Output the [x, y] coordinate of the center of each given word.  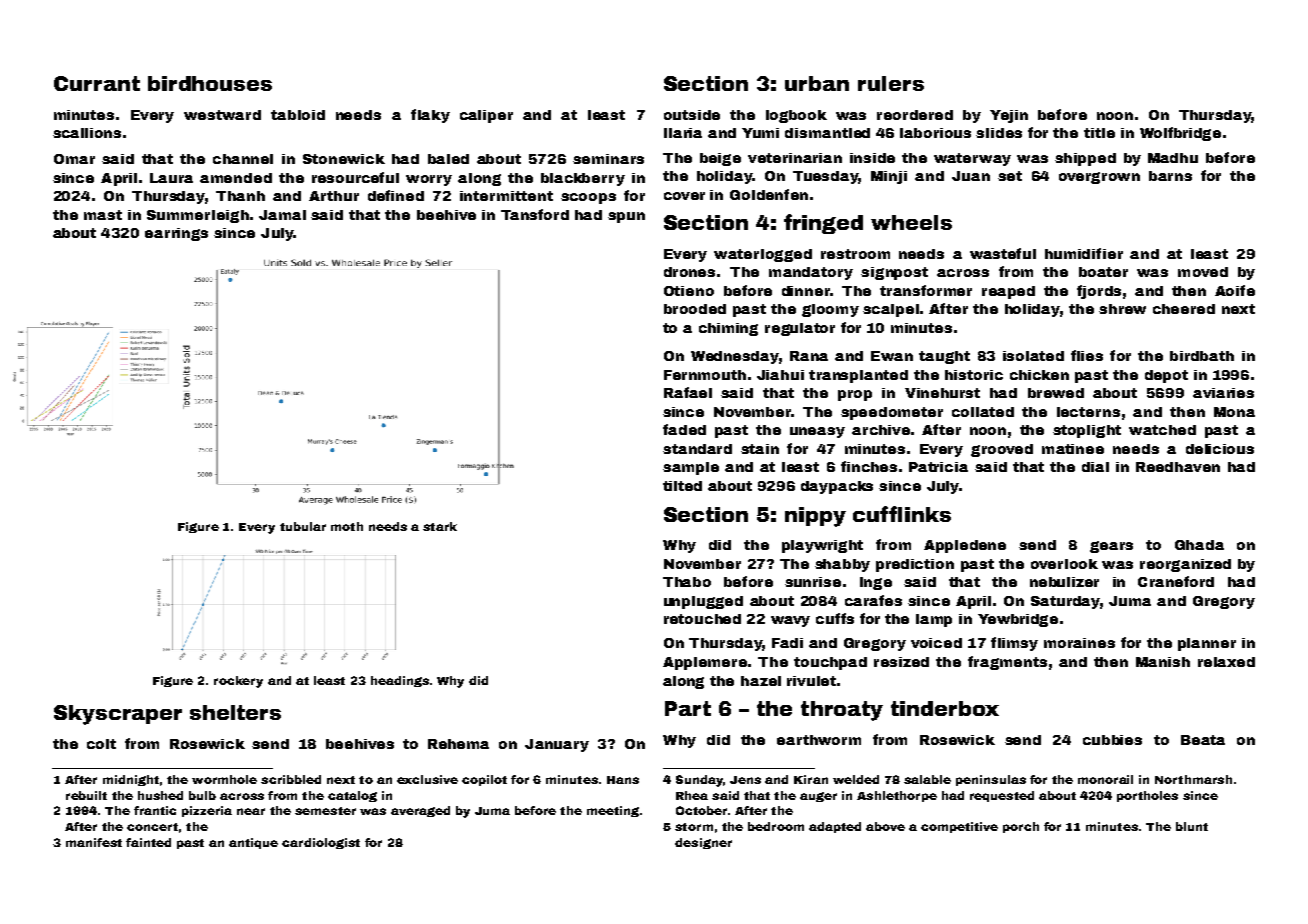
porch [1021, 827]
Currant [97, 83]
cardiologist [321, 843]
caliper [486, 116]
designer [703, 843]
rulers [891, 83]
